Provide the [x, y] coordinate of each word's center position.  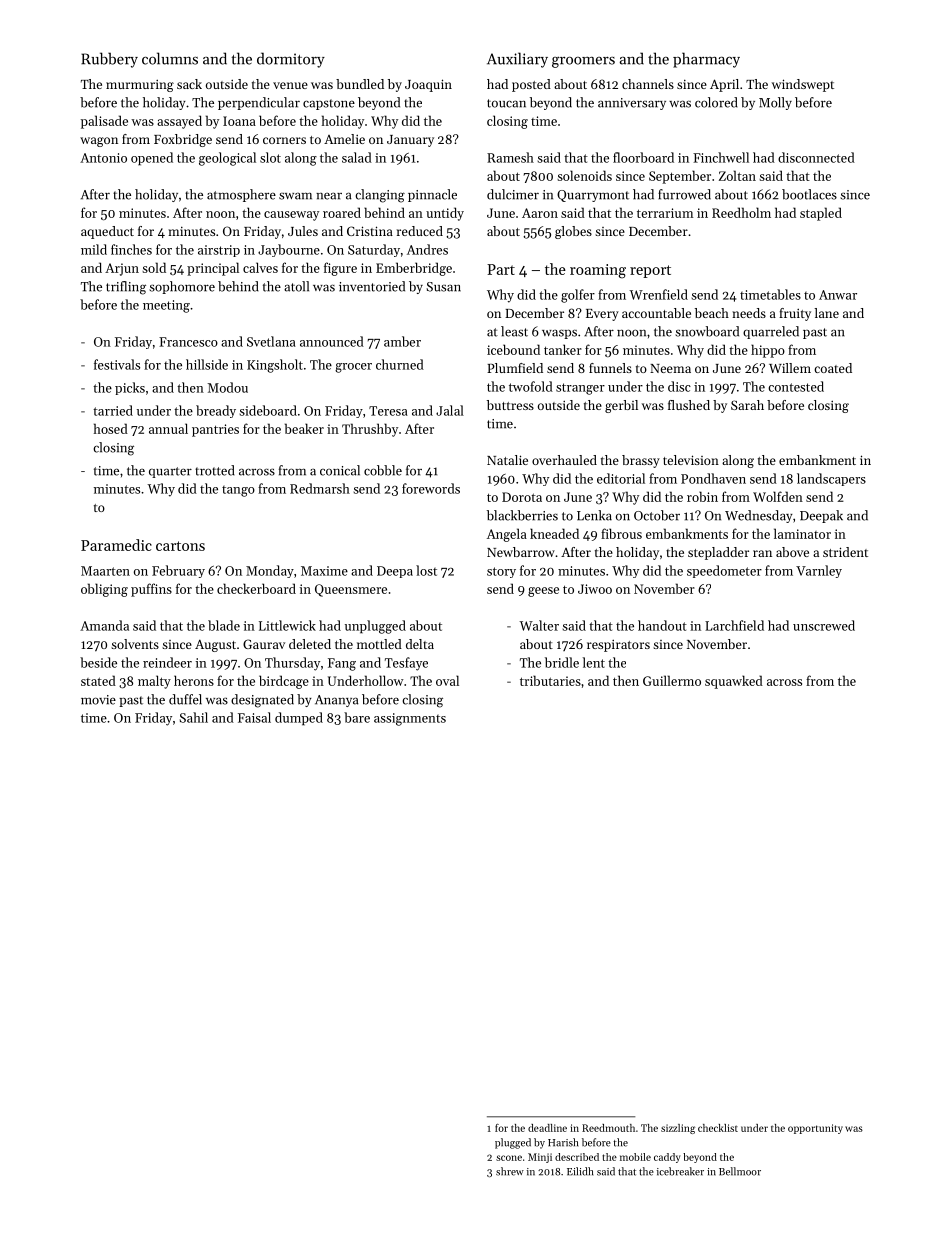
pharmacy [706, 60]
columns [170, 58]
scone [509, 1158]
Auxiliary [517, 60]
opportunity [815, 1129]
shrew [510, 1171]
